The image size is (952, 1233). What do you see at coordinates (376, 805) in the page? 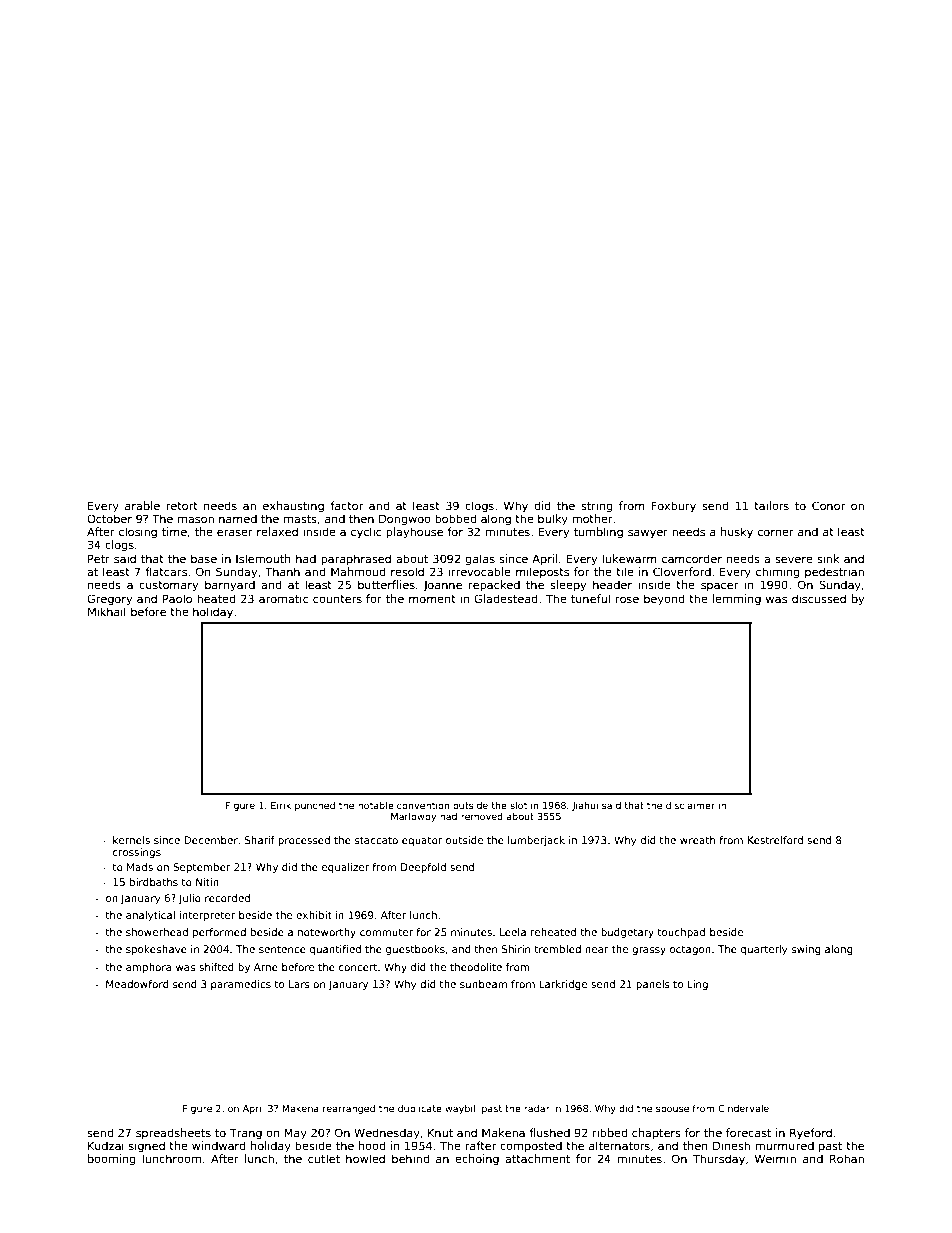
I see `notable` at bounding box center [376, 805].
